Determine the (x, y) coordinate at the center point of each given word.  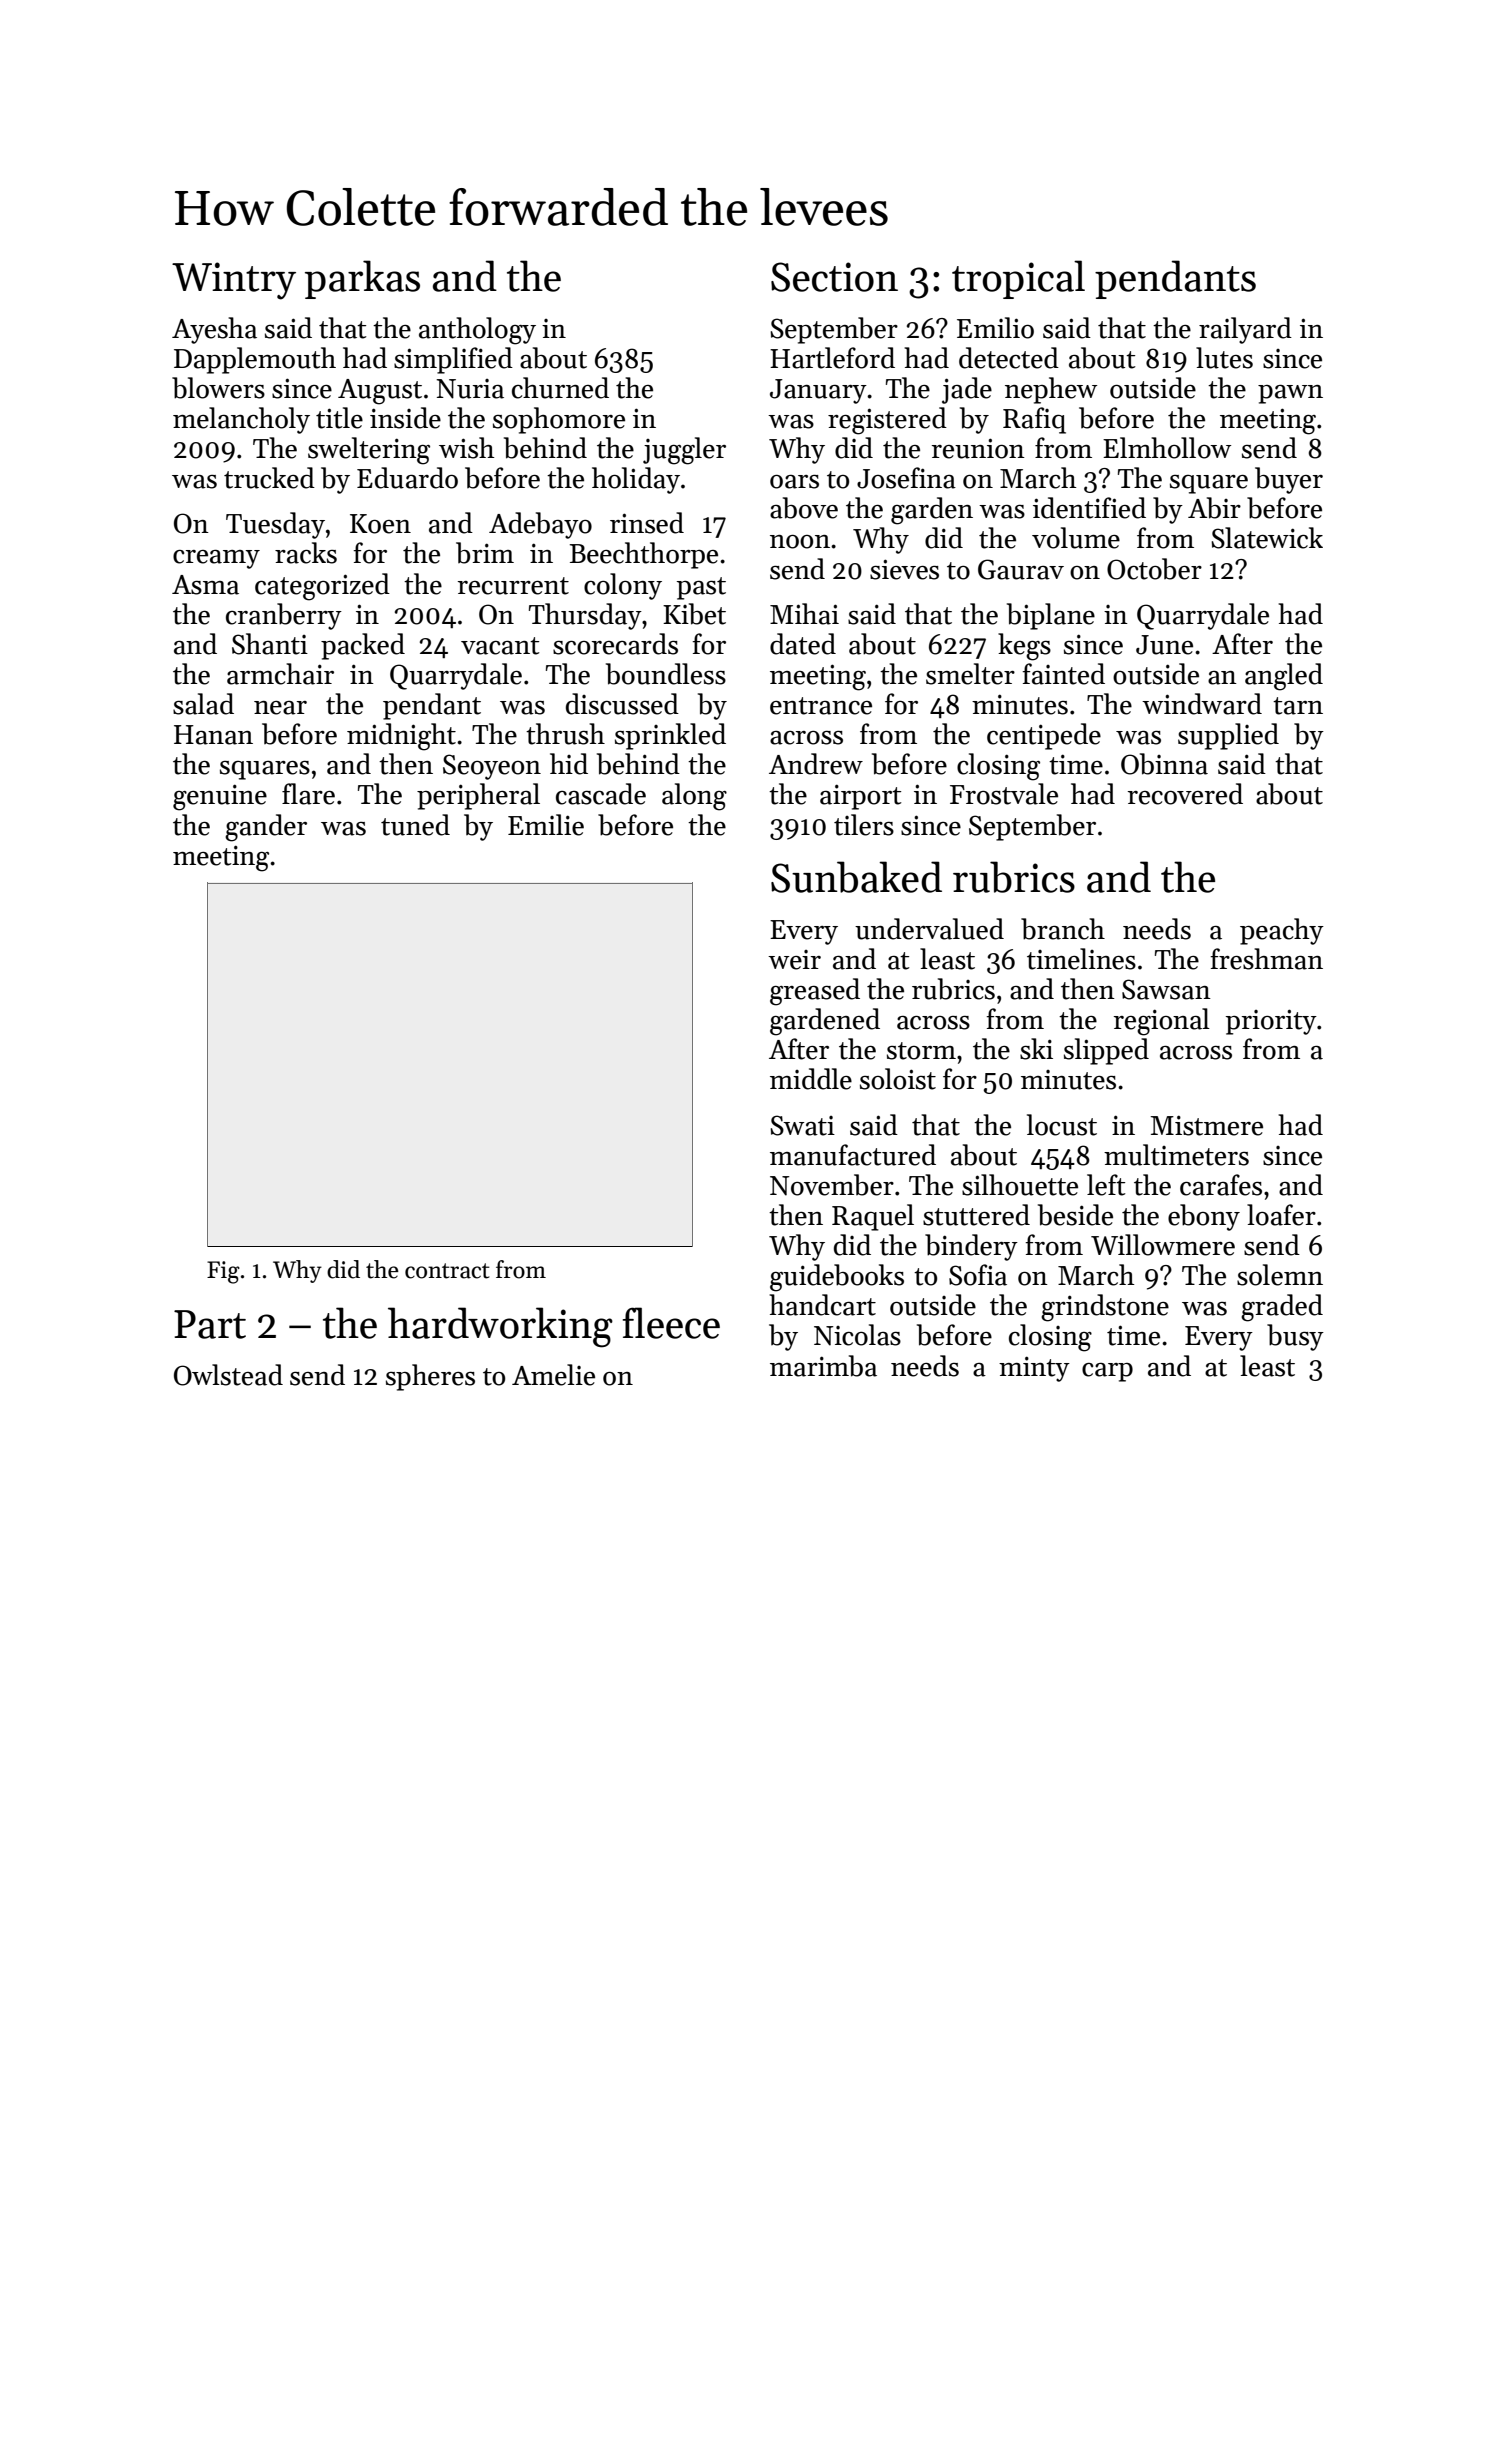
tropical (1018, 279)
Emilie (546, 825)
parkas (362, 279)
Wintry (234, 281)
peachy (1282, 931)
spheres (430, 1377)
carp (1107, 1372)
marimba (823, 1366)
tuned (415, 825)
